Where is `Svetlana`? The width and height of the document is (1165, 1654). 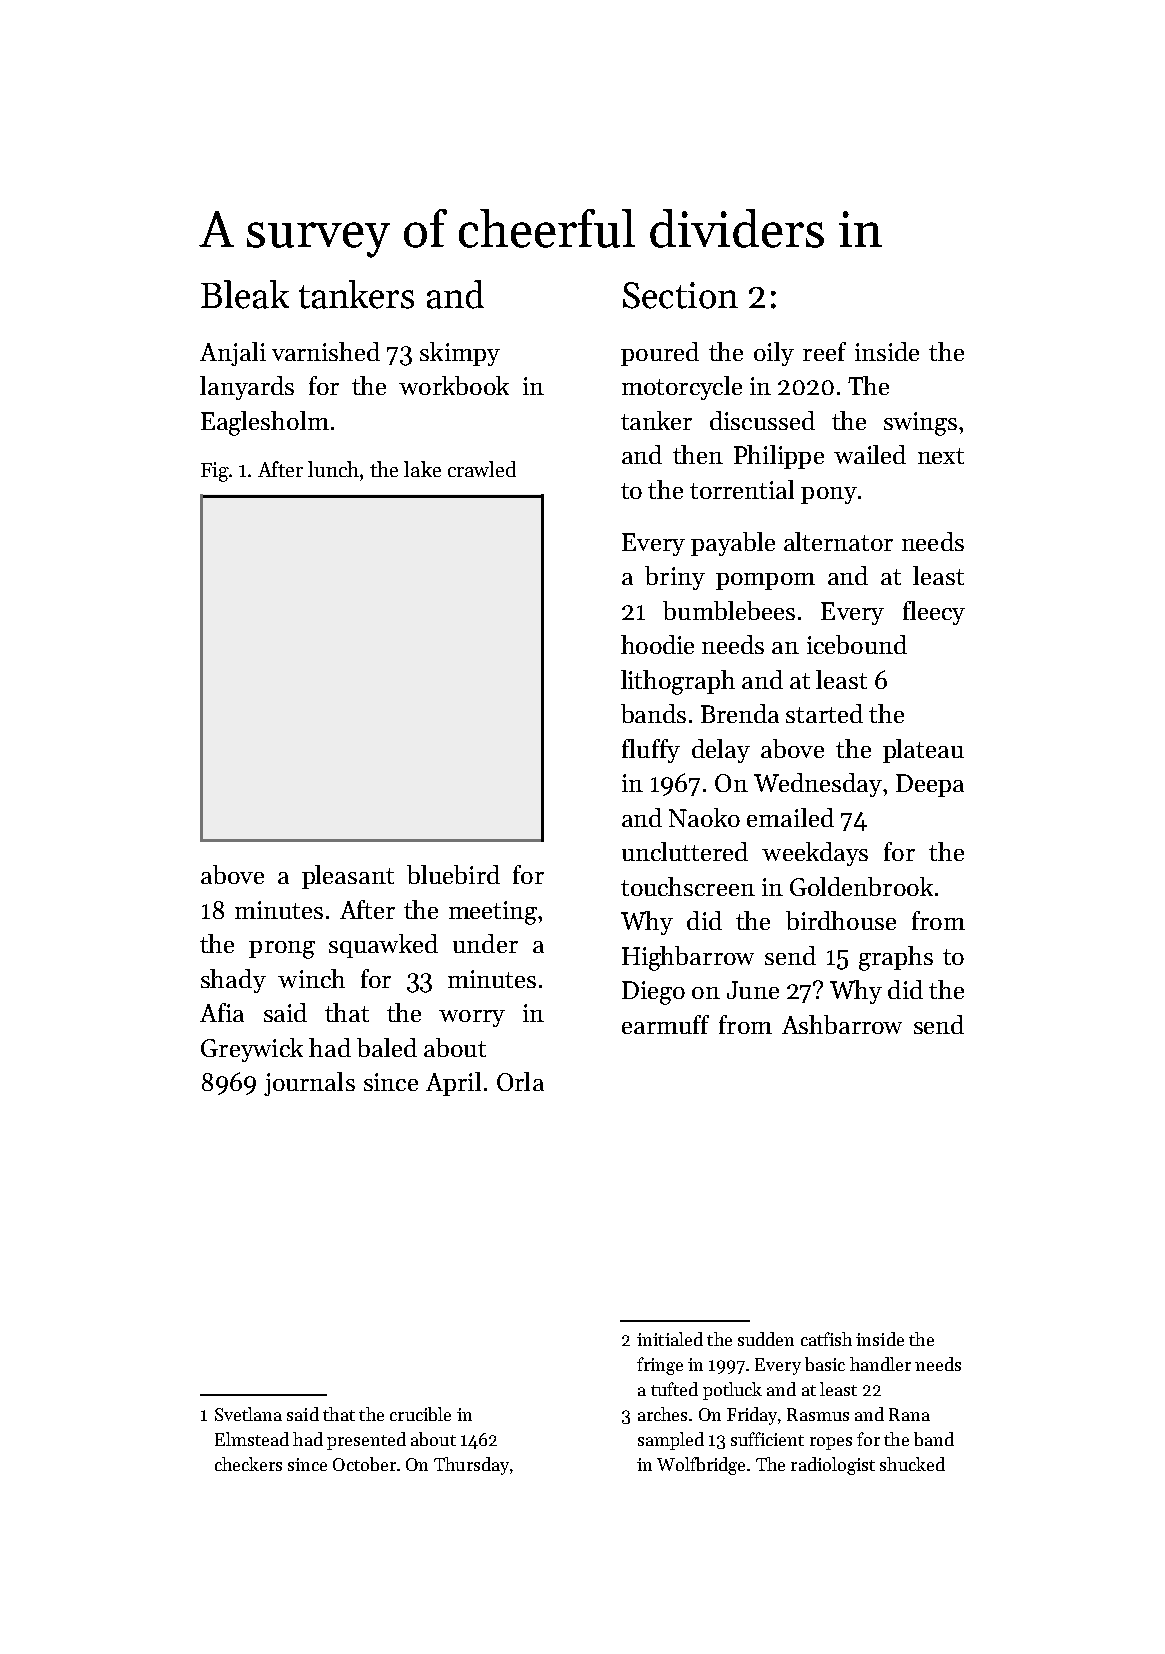
Svetlana is located at coordinates (248, 1414).
